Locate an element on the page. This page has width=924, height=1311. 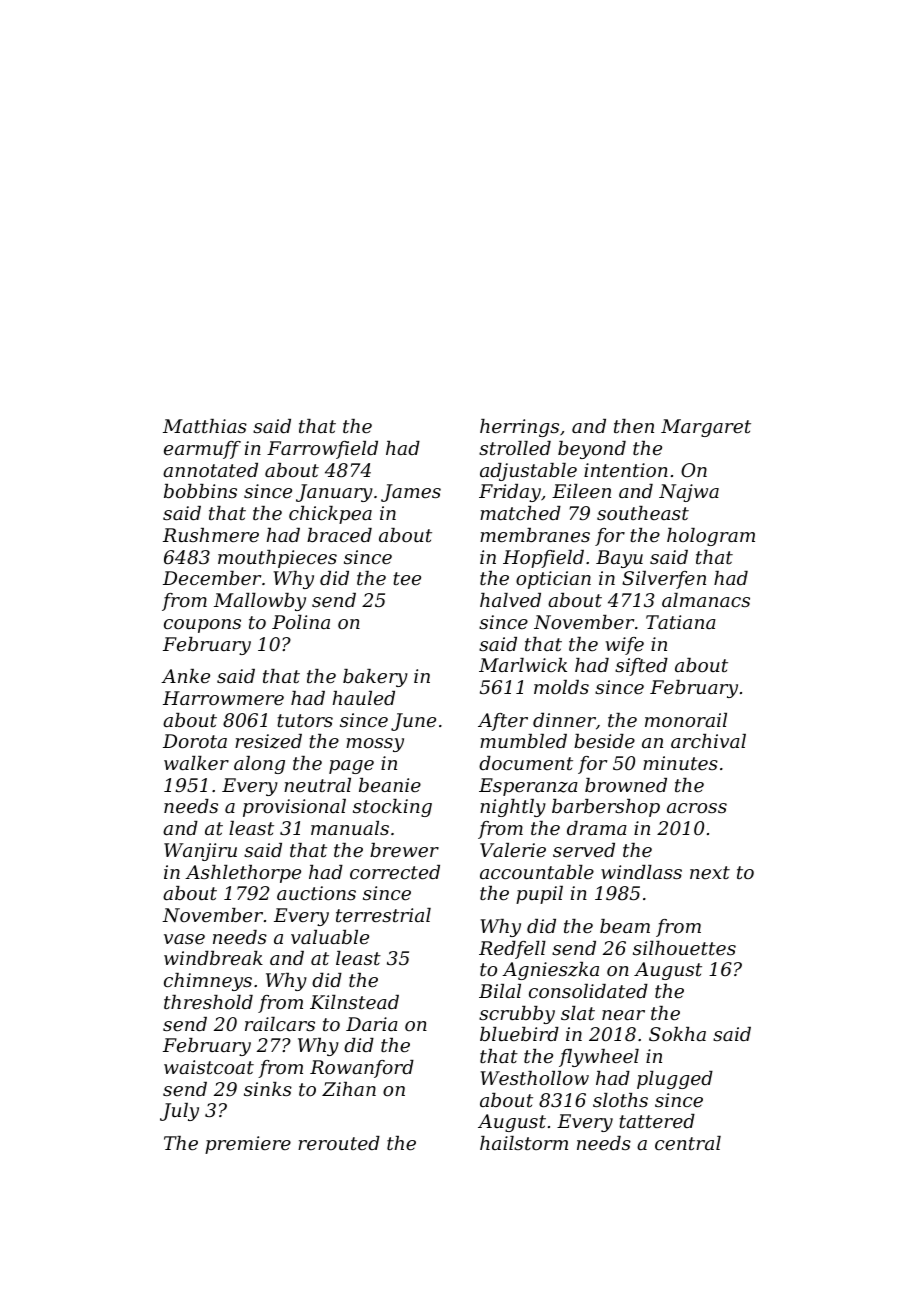
central is located at coordinates (688, 1143).
